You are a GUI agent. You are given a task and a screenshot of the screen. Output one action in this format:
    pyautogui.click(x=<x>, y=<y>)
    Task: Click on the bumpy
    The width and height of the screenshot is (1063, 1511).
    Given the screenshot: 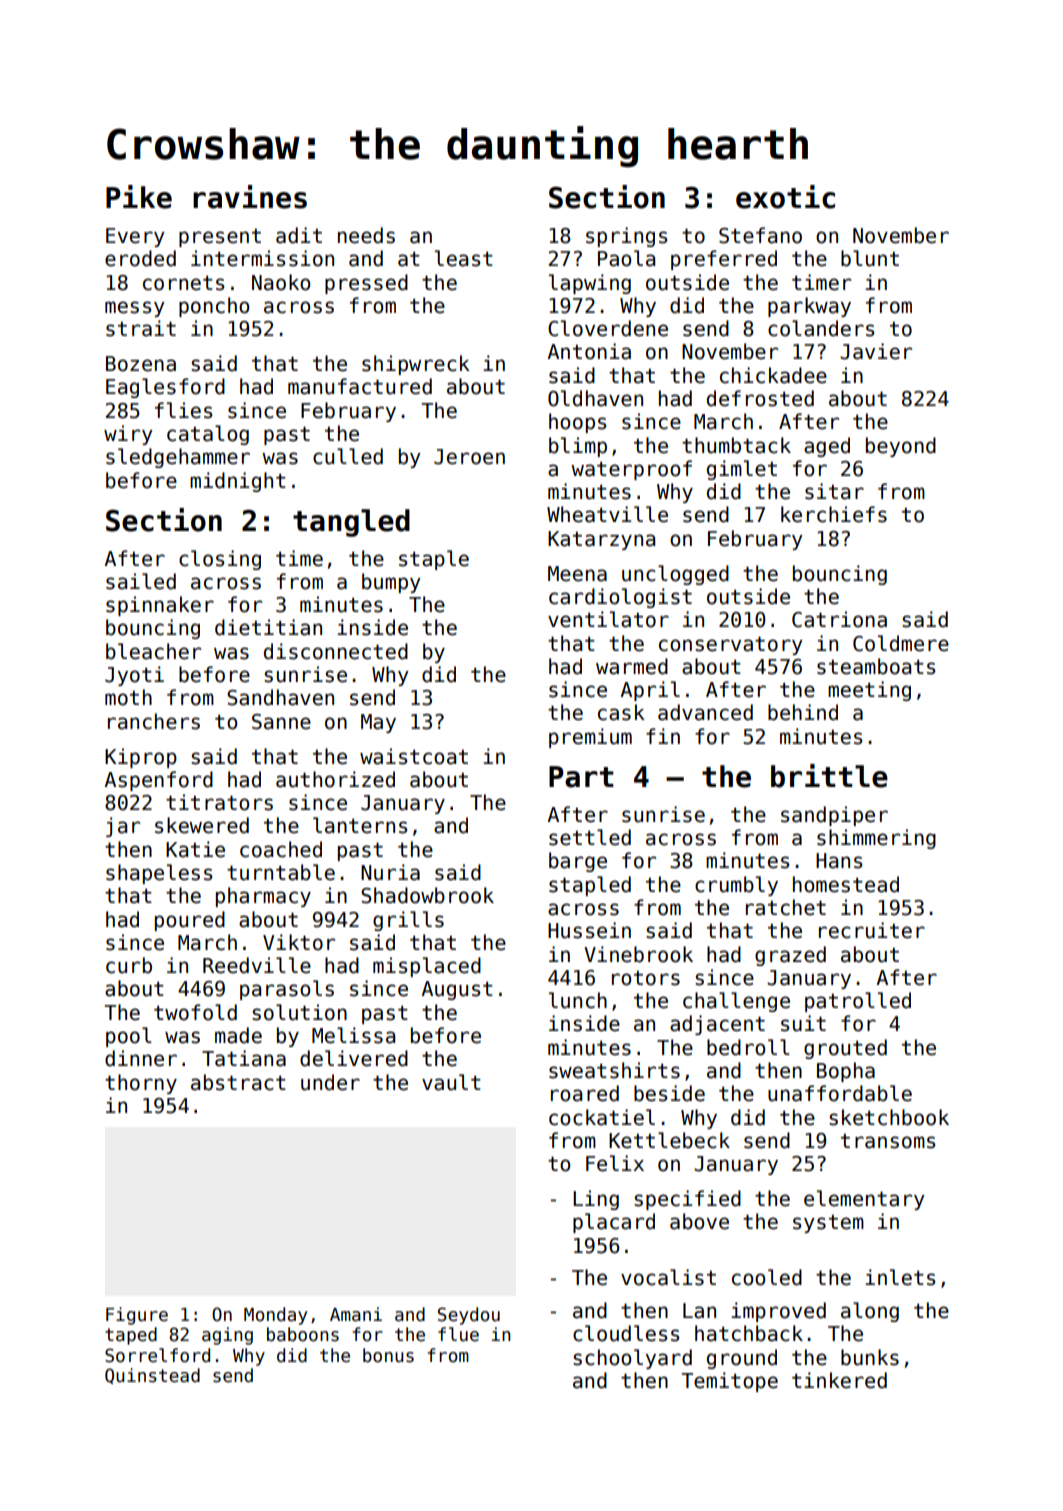 What is the action you would take?
    pyautogui.click(x=391, y=583)
